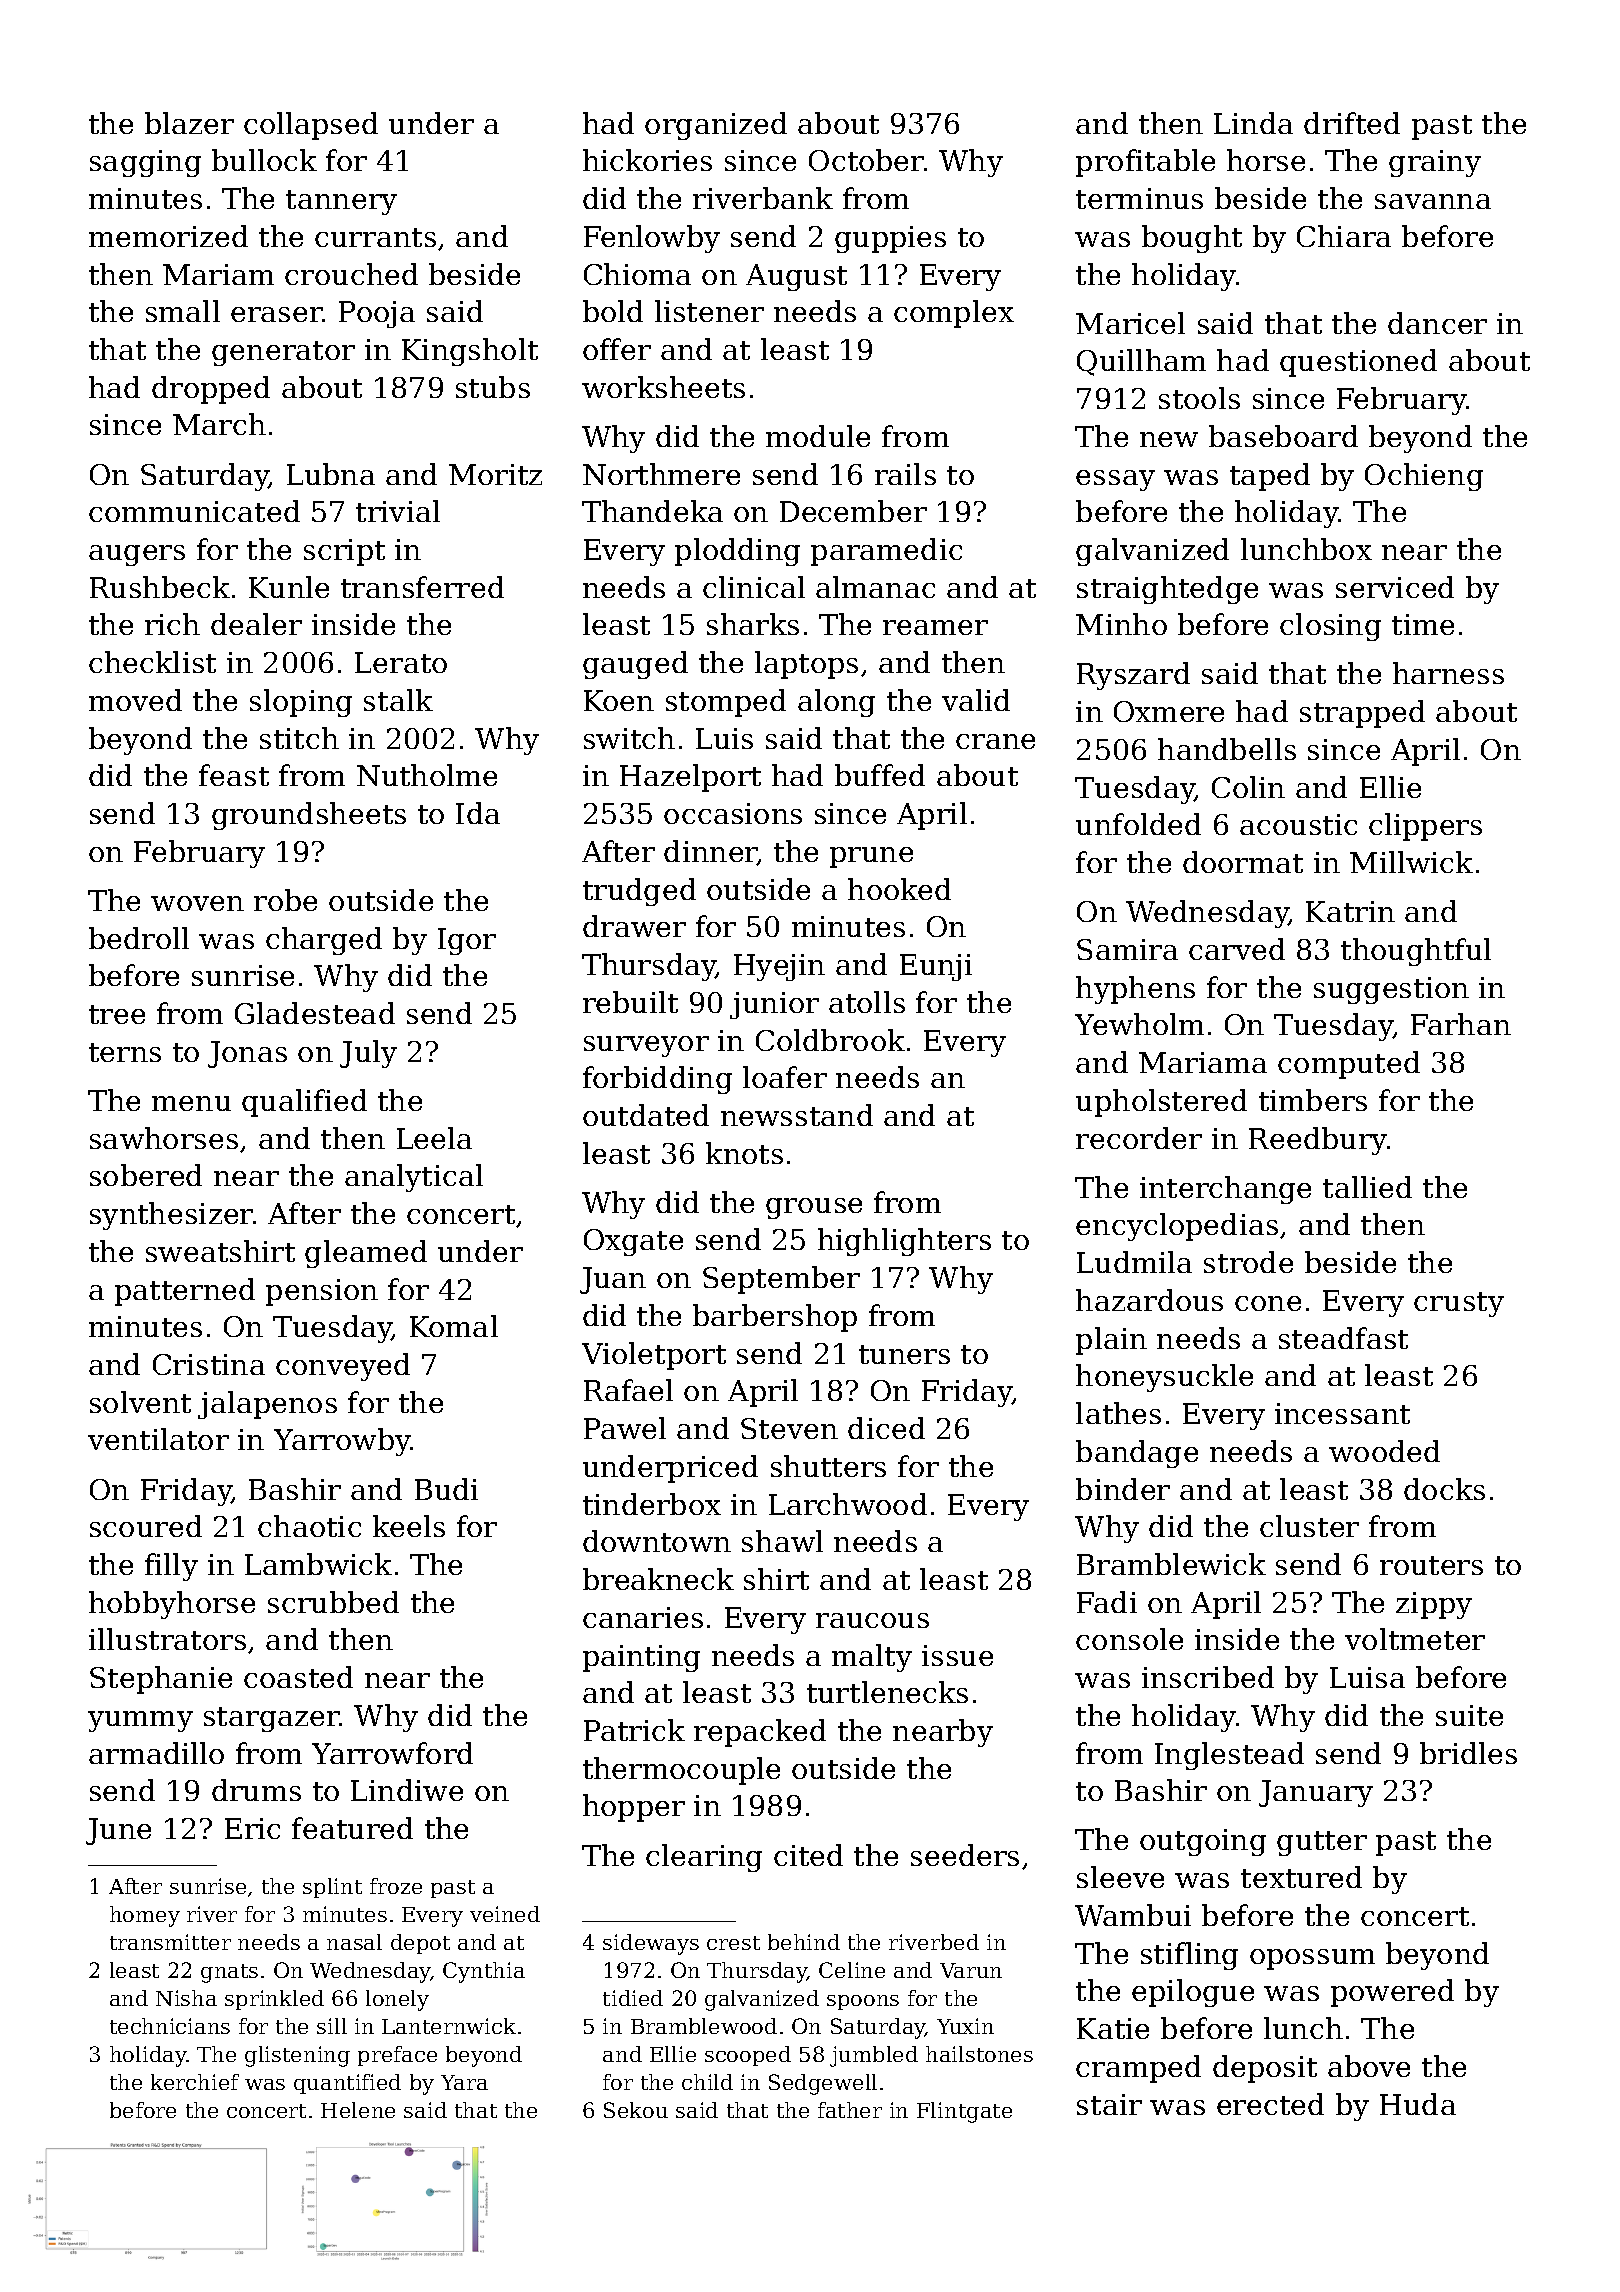 The height and width of the screenshot is (2292, 1620). Describe the element at coordinates (185, 1292) in the screenshot. I see `patterned` at that location.
